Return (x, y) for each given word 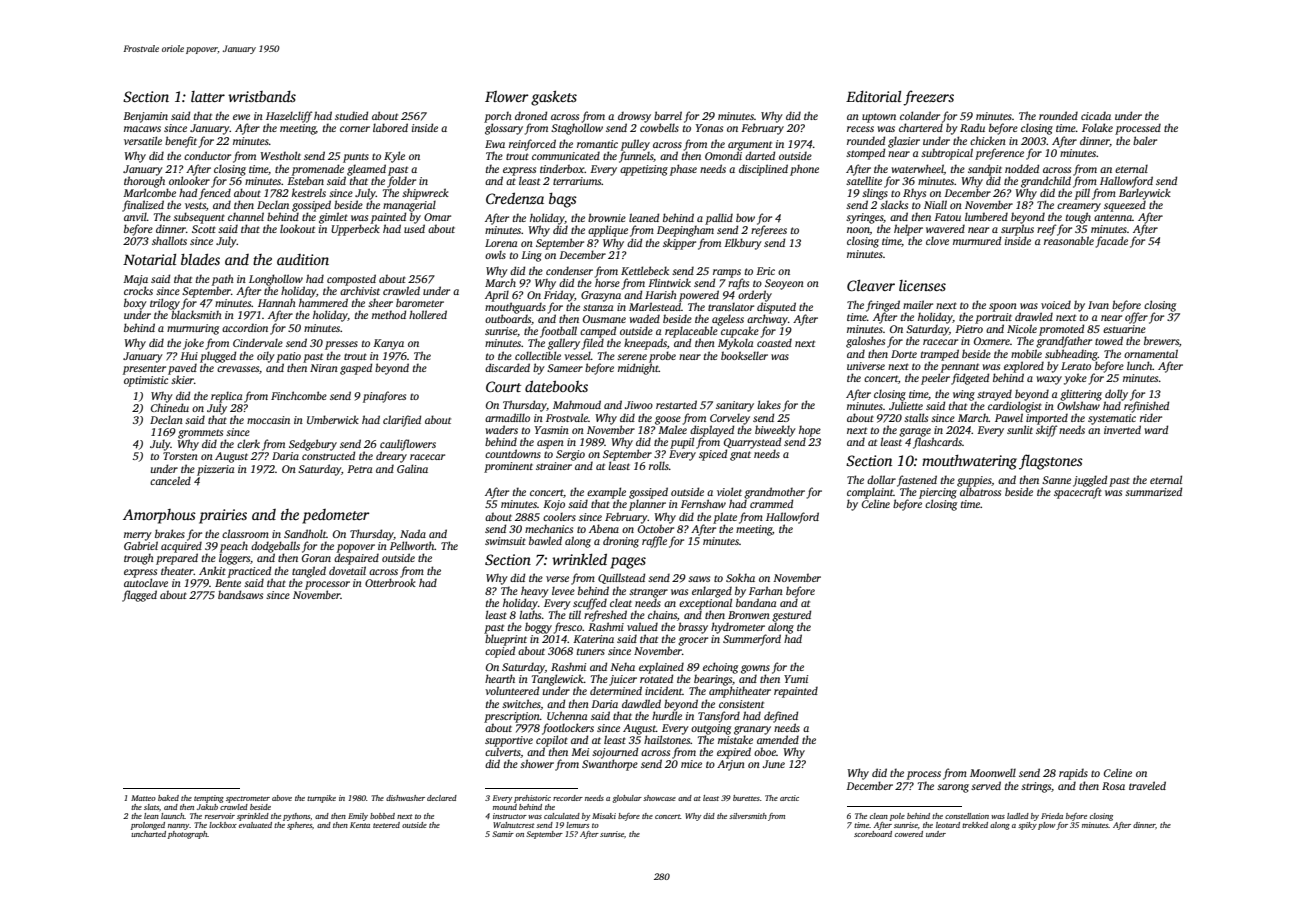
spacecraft (1078, 493)
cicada (1096, 115)
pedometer (336, 516)
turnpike (321, 799)
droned (531, 115)
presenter (144, 370)
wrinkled (579, 559)
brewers (1161, 340)
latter (208, 96)
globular (627, 799)
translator (731, 307)
